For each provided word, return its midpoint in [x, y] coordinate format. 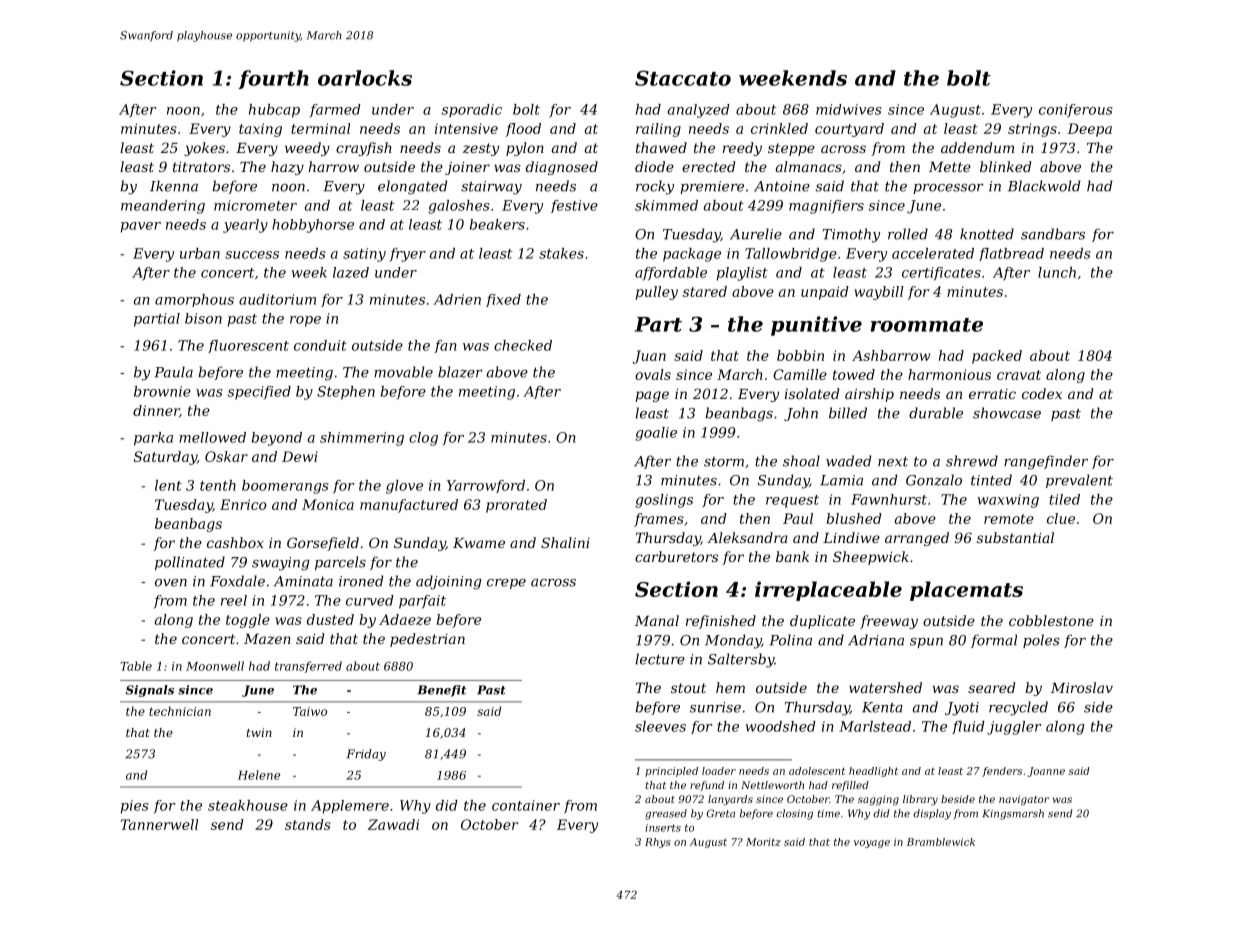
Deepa [1089, 130]
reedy [742, 149]
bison [203, 318]
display [932, 814]
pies [135, 807]
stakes [561, 253]
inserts [663, 828]
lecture [660, 659]
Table [136, 666]
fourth [273, 79]
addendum [977, 147]
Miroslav [1082, 687]
